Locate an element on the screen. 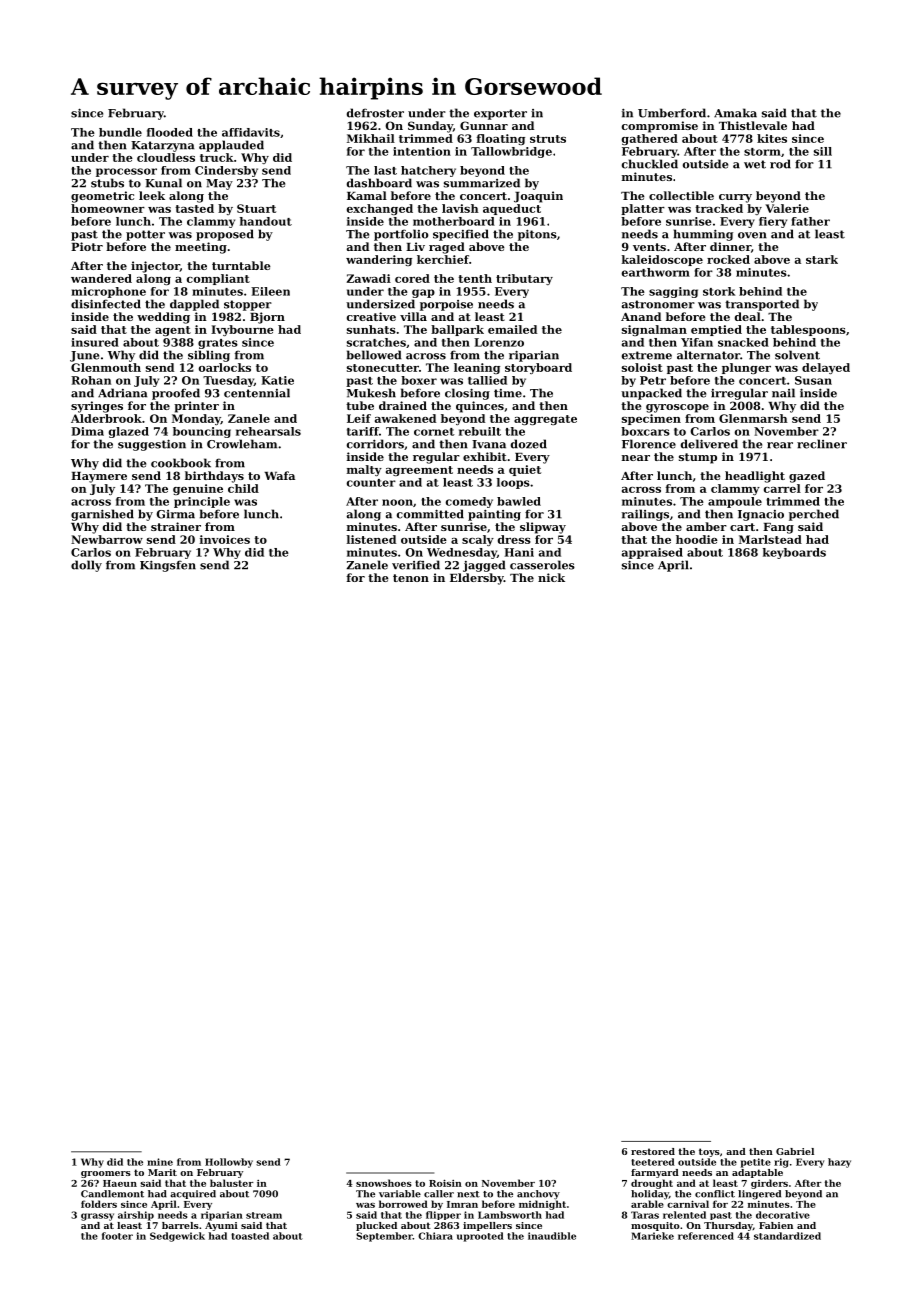 The height and width of the screenshot is (1308, 924). bawled is located at coordinates (519, 501).
